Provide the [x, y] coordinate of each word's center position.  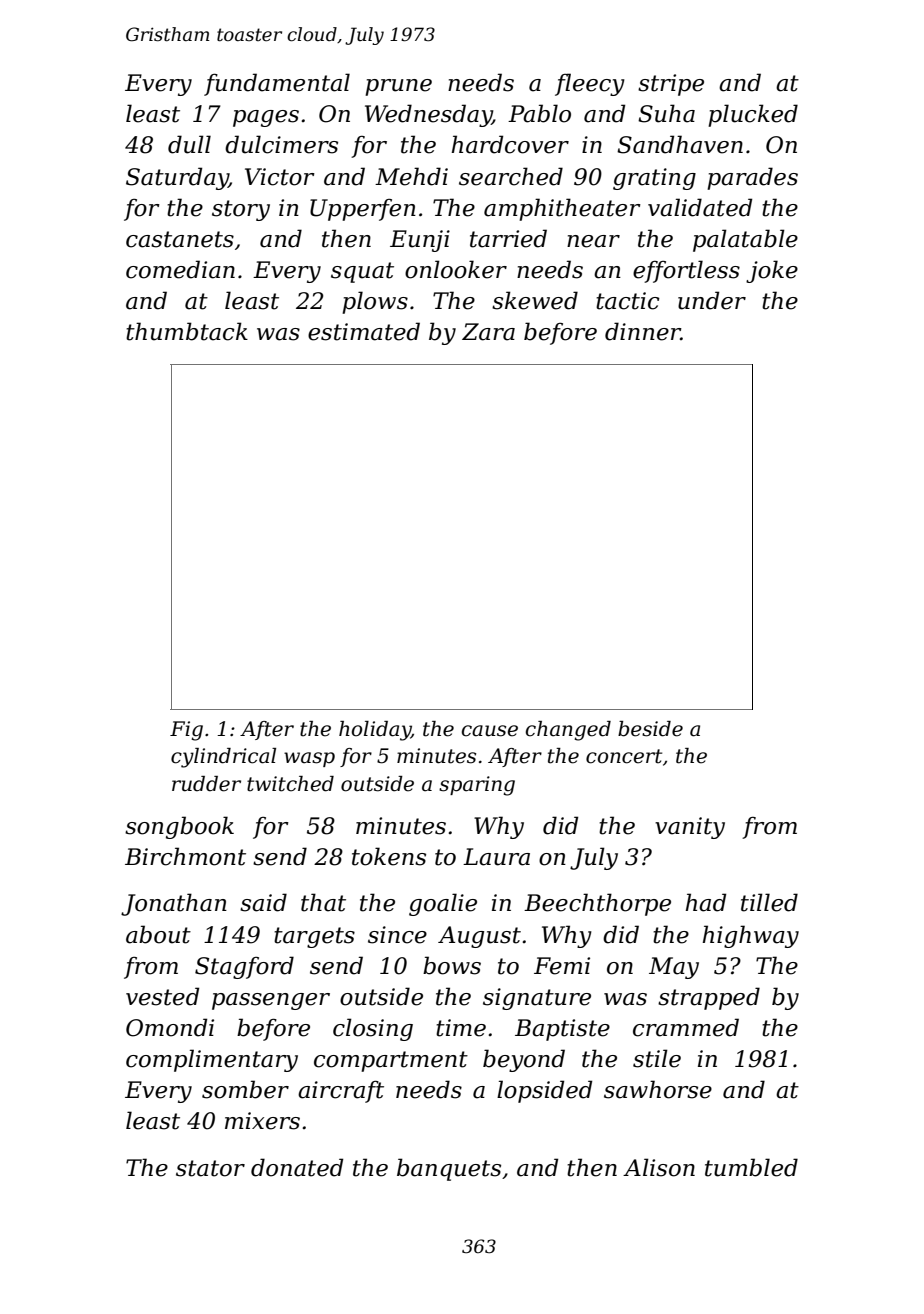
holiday [375, 731]
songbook [179, 827]
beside [650, 729]
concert [624, 756]
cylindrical [223, 758]
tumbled [751, 1167]
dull [189, 144]
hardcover [510, 144]
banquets [449, 1169]
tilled [769, 902]
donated [297, 1167]
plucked [753, 115]
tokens [389, 856]
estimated [364, 331]
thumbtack [187, 331]
